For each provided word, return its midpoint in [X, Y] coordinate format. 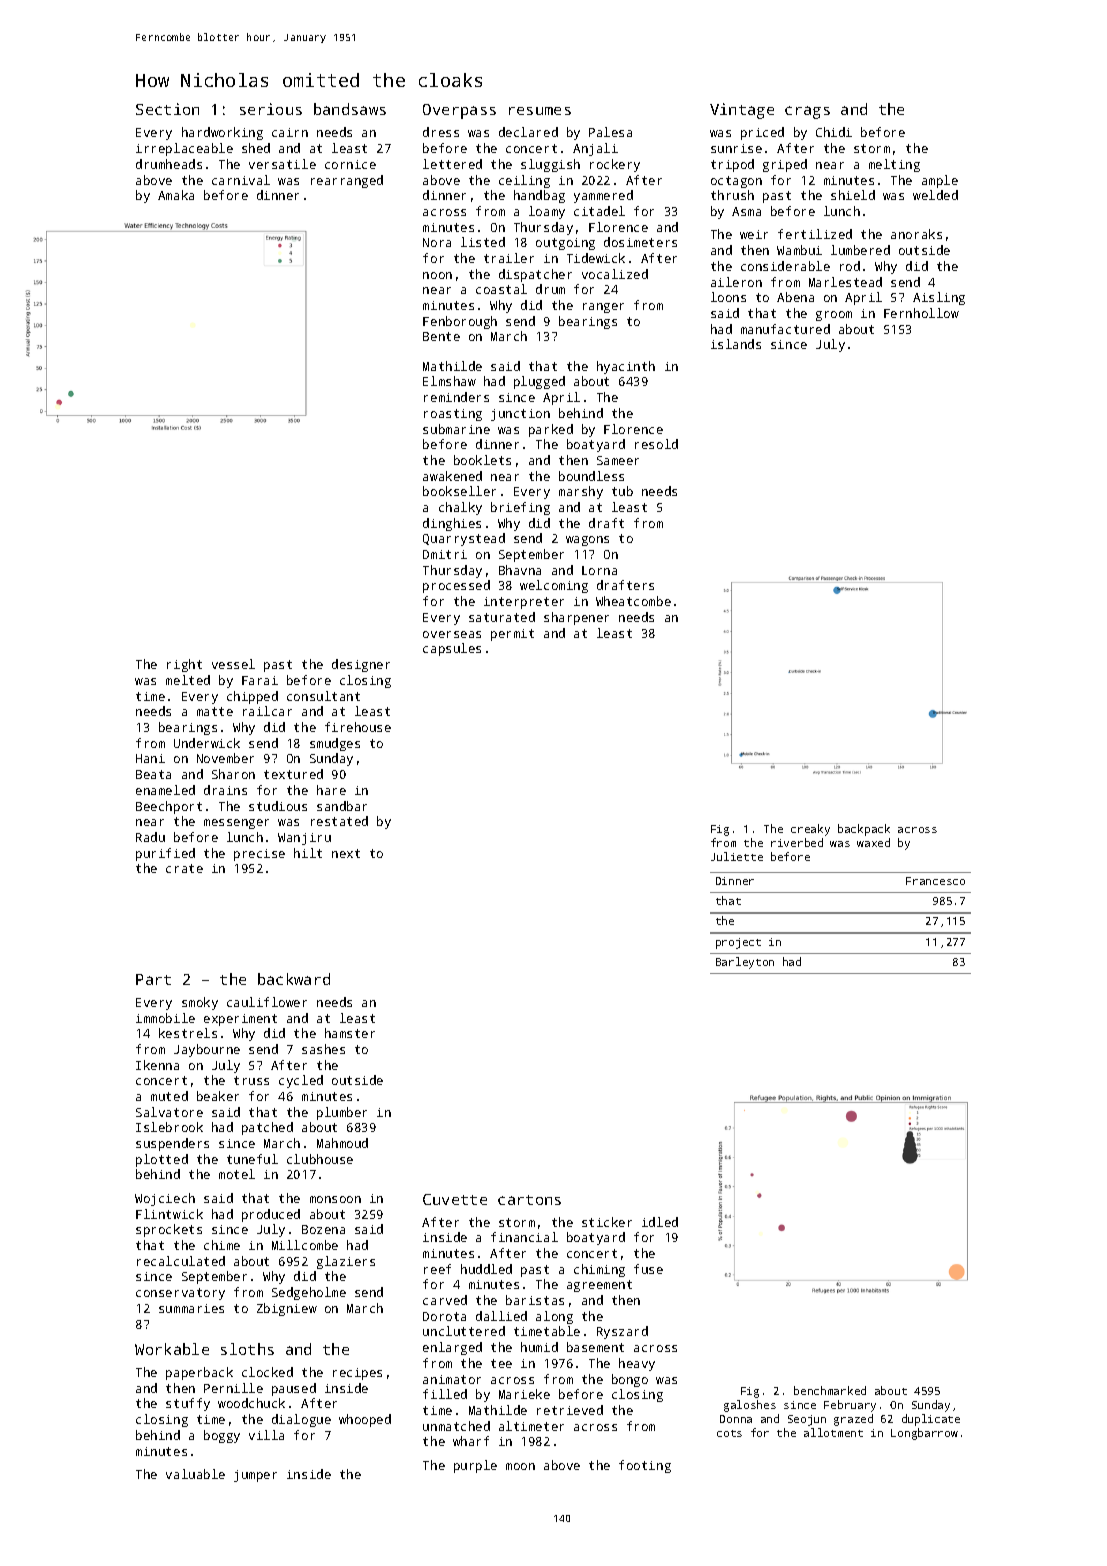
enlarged [452, 1348]
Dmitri [445, 554]
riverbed [797, 842]
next [346, 853]
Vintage [742, 111]
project [738, 943]
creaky [810, 830]
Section [167, 109]
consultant [323, 696]
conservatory [180, 1294]
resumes [540, 111]
